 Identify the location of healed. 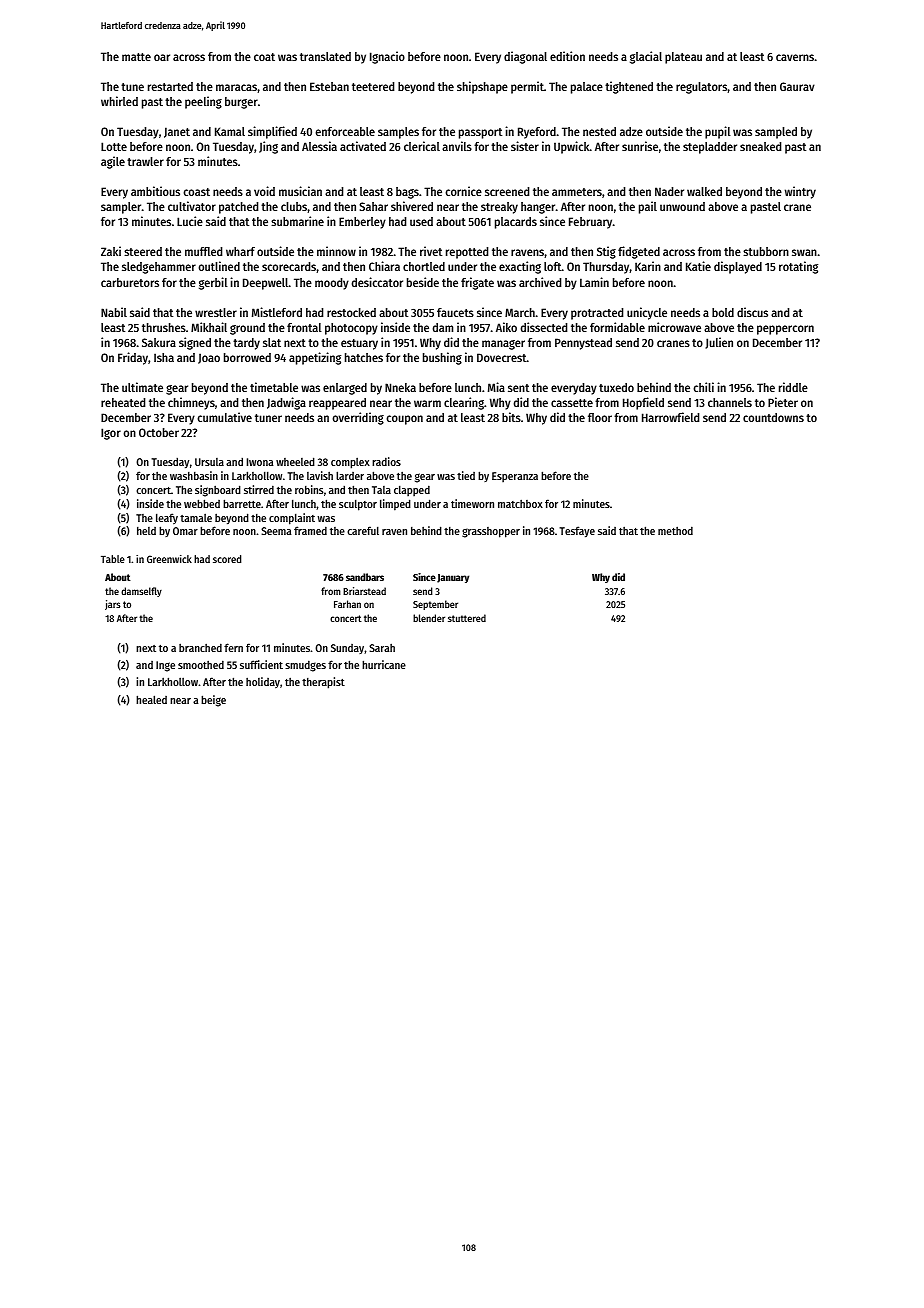
(151, 699).
